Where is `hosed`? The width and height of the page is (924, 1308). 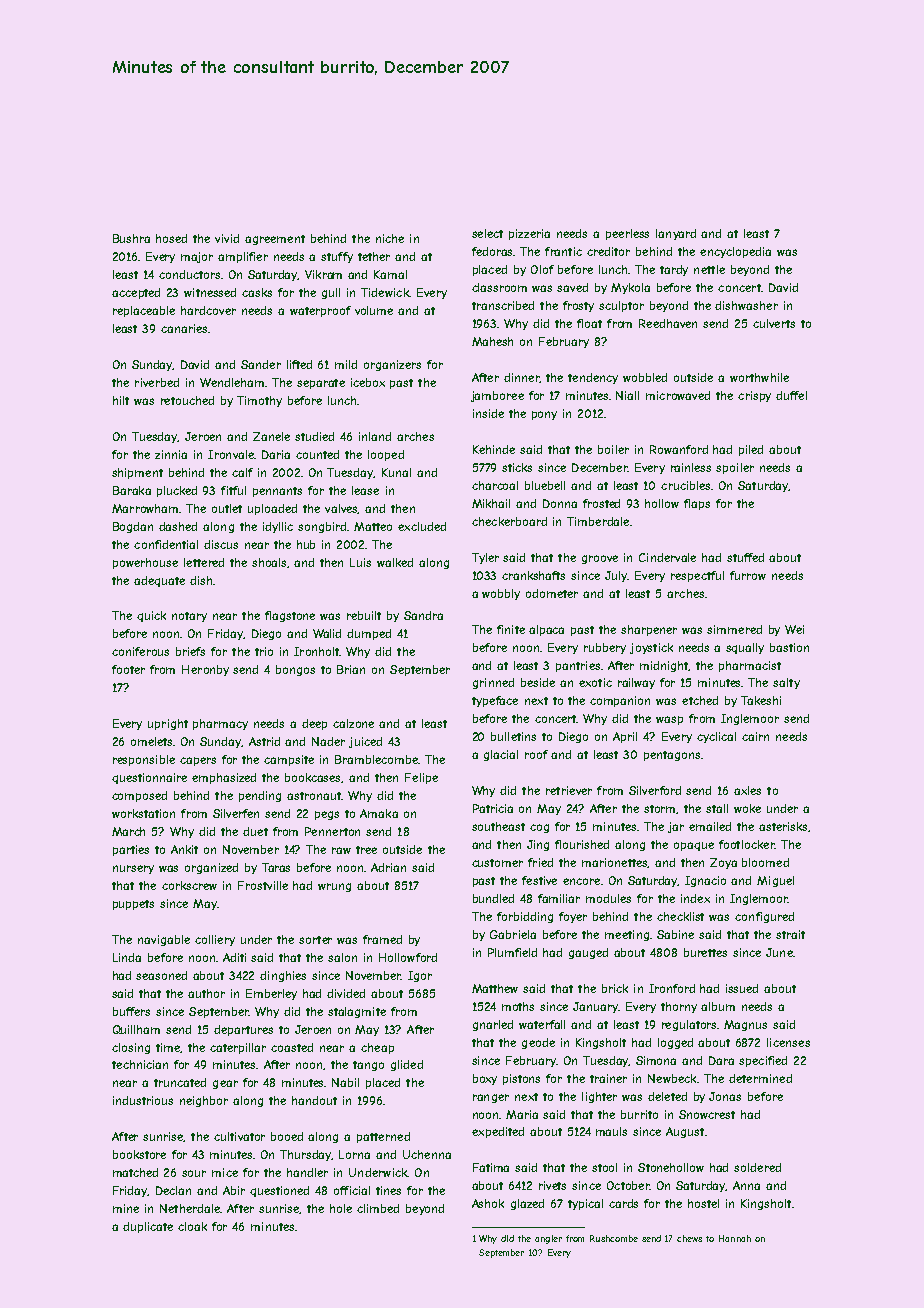
hosed is located at coordinates (171, 238).
